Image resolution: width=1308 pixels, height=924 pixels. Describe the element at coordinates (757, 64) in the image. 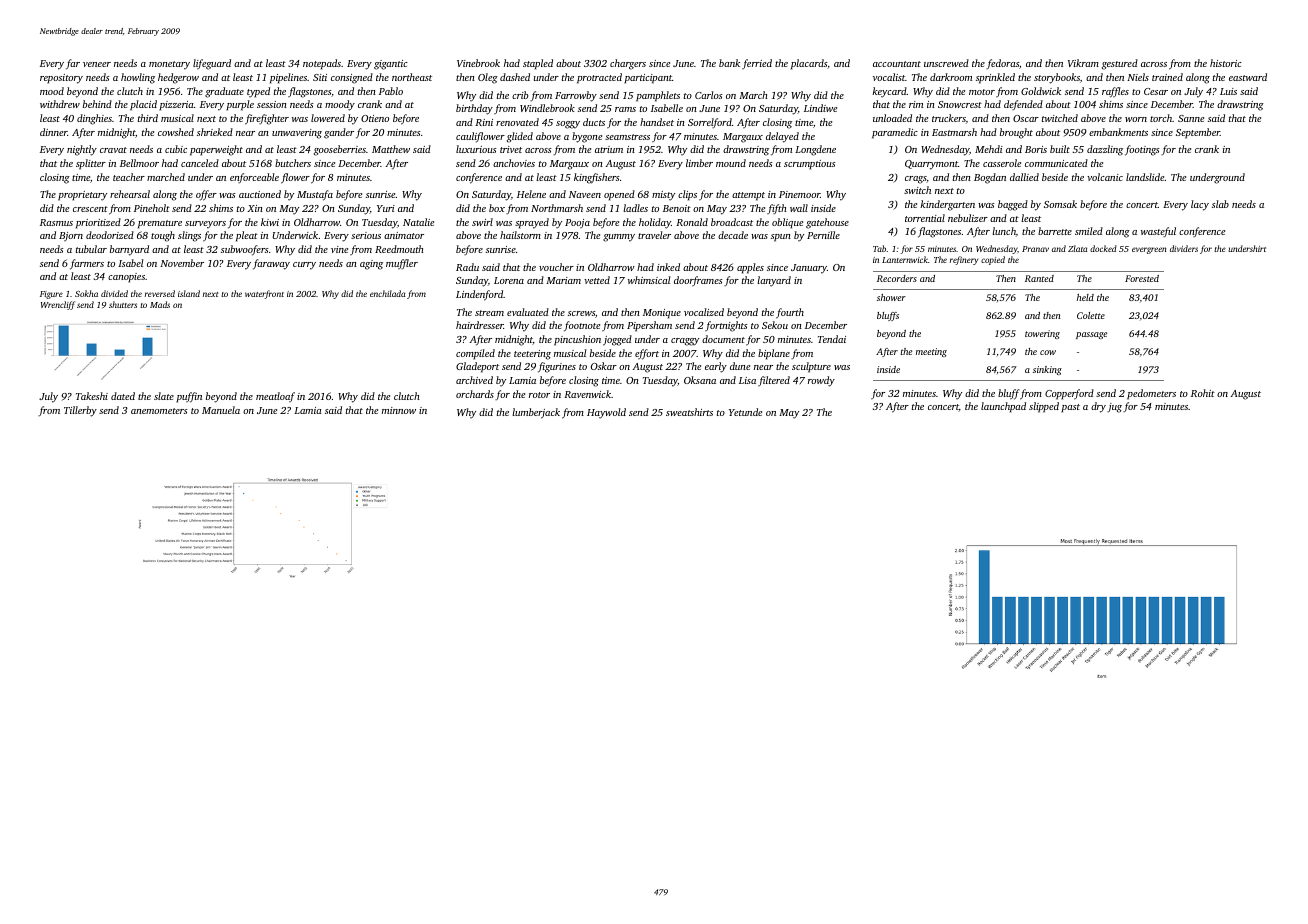

I see `ferried` at that location.
